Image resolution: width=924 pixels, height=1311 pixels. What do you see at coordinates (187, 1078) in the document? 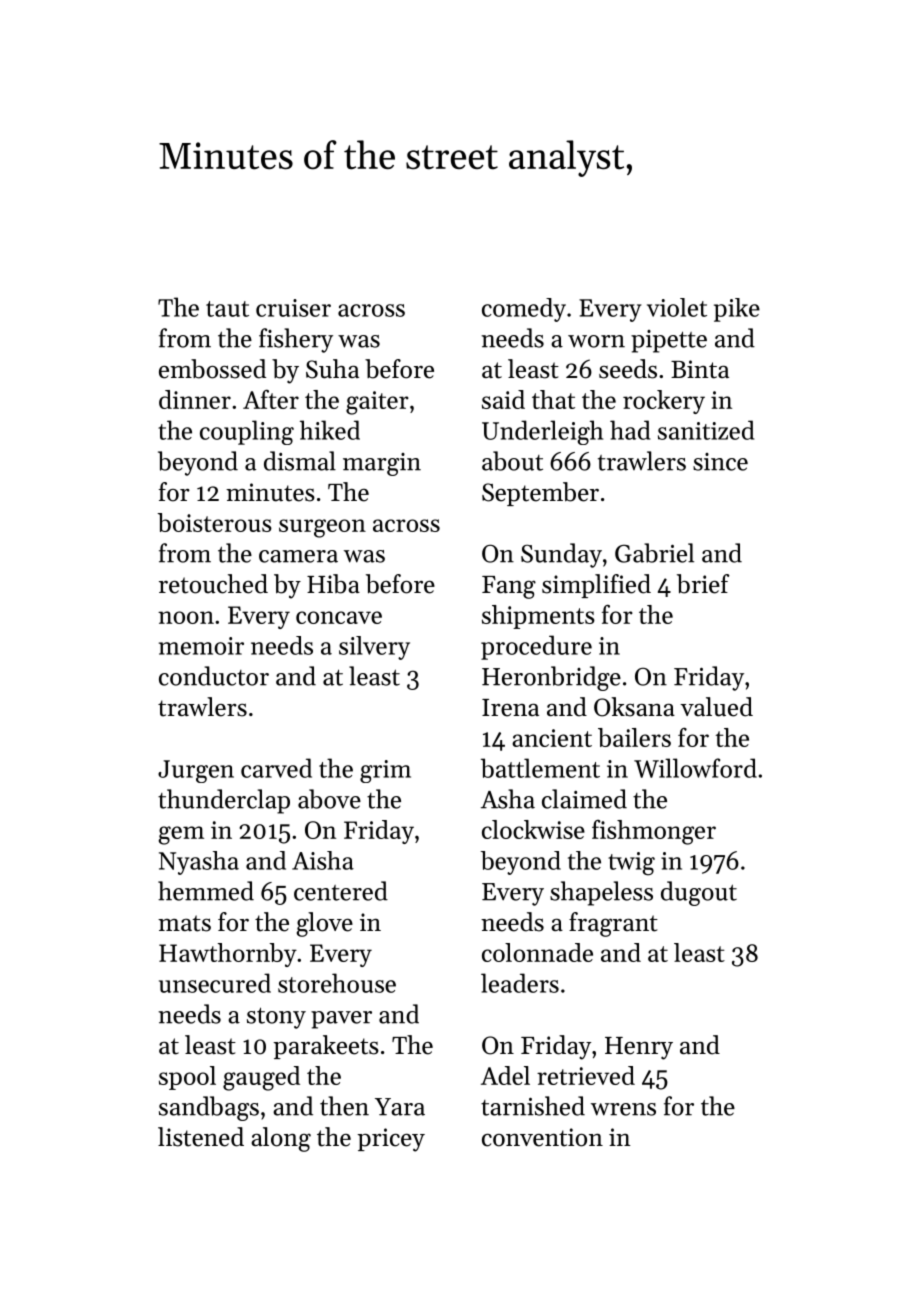
I see `spool` at bounding box center [187, 1078].
